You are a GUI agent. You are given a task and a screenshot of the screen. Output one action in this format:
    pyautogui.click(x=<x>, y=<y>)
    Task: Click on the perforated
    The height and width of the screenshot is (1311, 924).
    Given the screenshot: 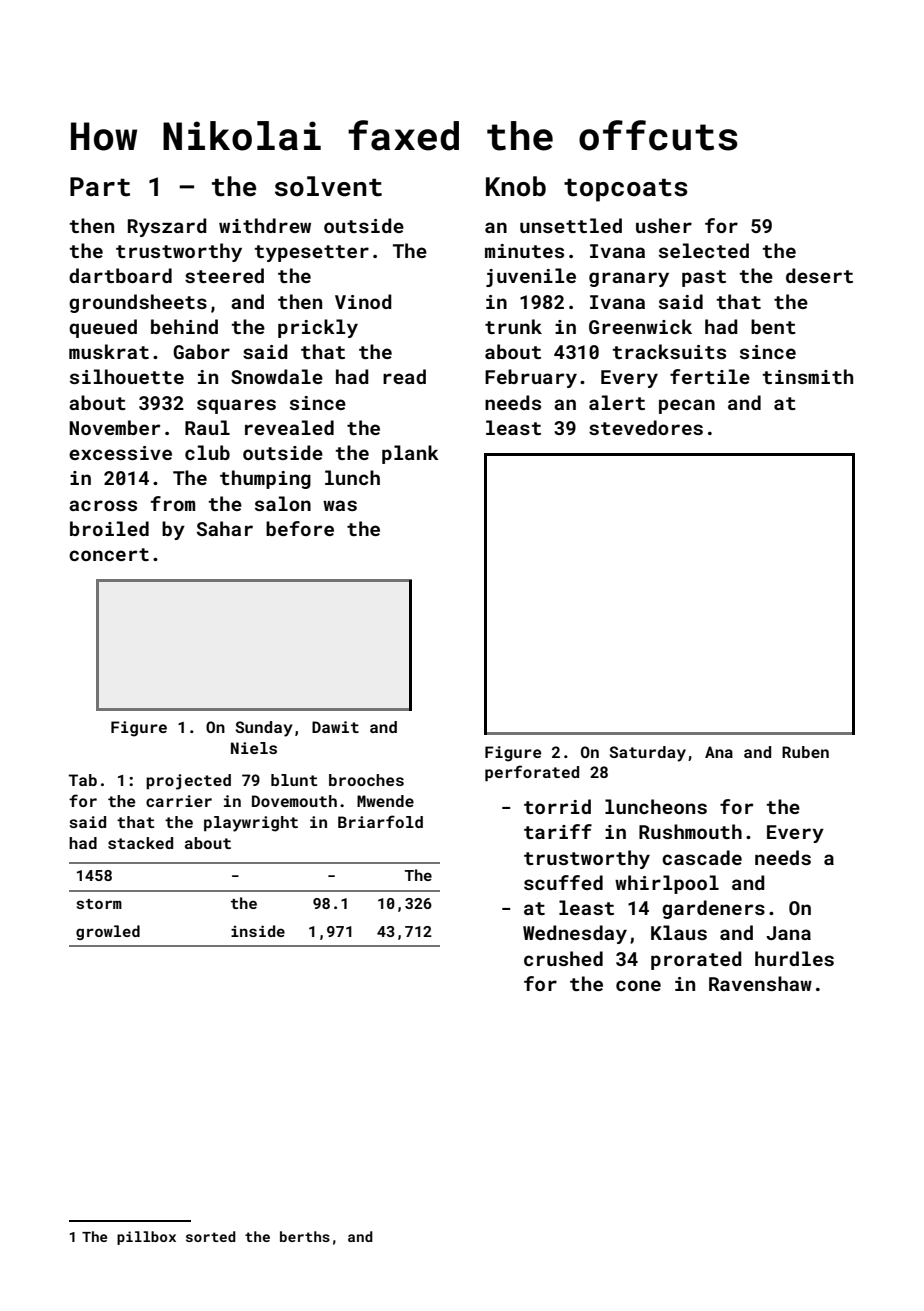 What is the action you would take?
    pyautogui.click(x=532, y=773)
